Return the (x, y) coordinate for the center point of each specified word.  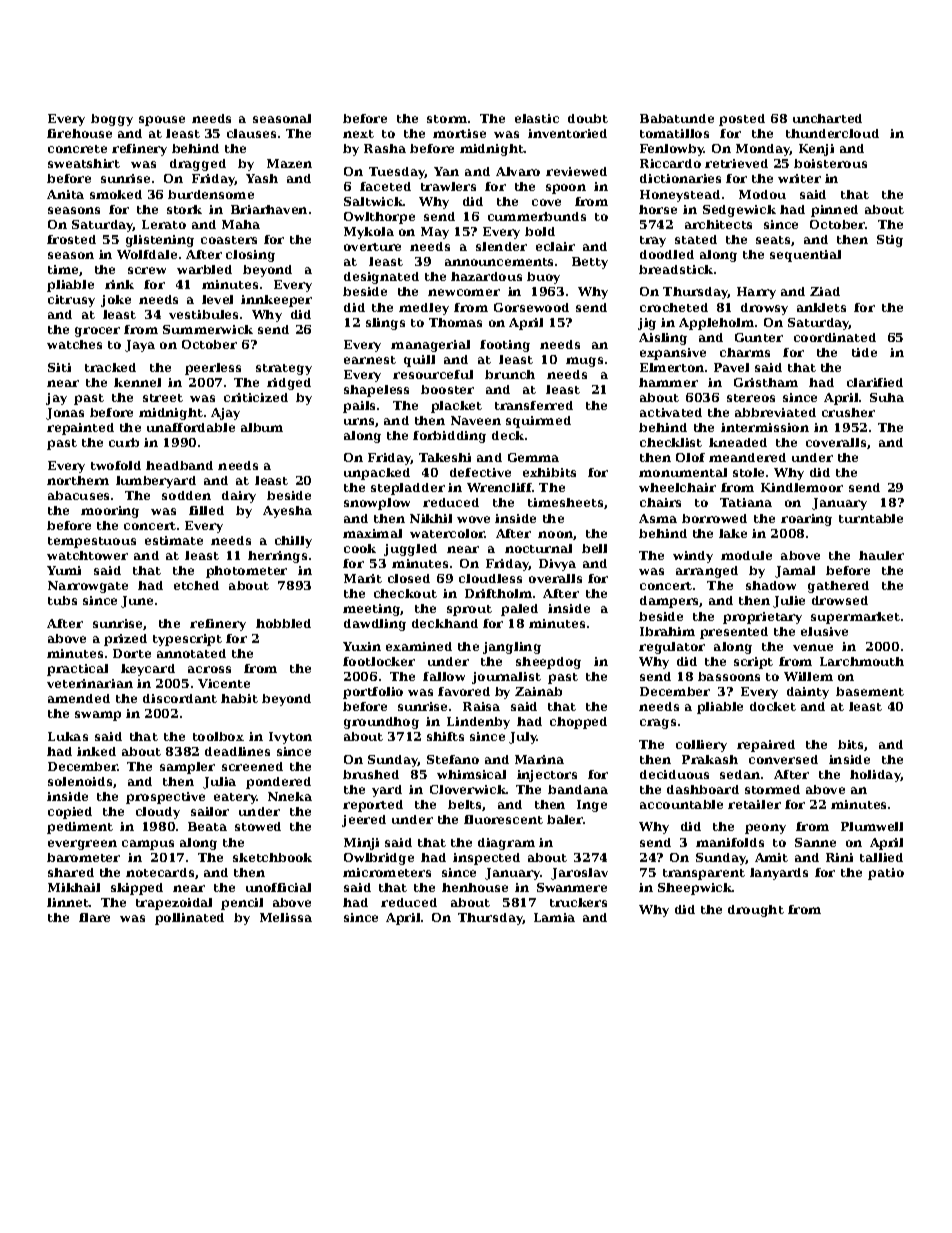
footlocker (379, 661)
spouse (162, 121)
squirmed (538, 422)
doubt (588, 118)
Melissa (286, 917)
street (163, 398)
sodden (186, 495)
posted (742, 120)
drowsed (840, 600)
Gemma (533, 457)
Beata (207, 826)
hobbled (283, 623)
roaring (806, 520)
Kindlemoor (802, 487)
